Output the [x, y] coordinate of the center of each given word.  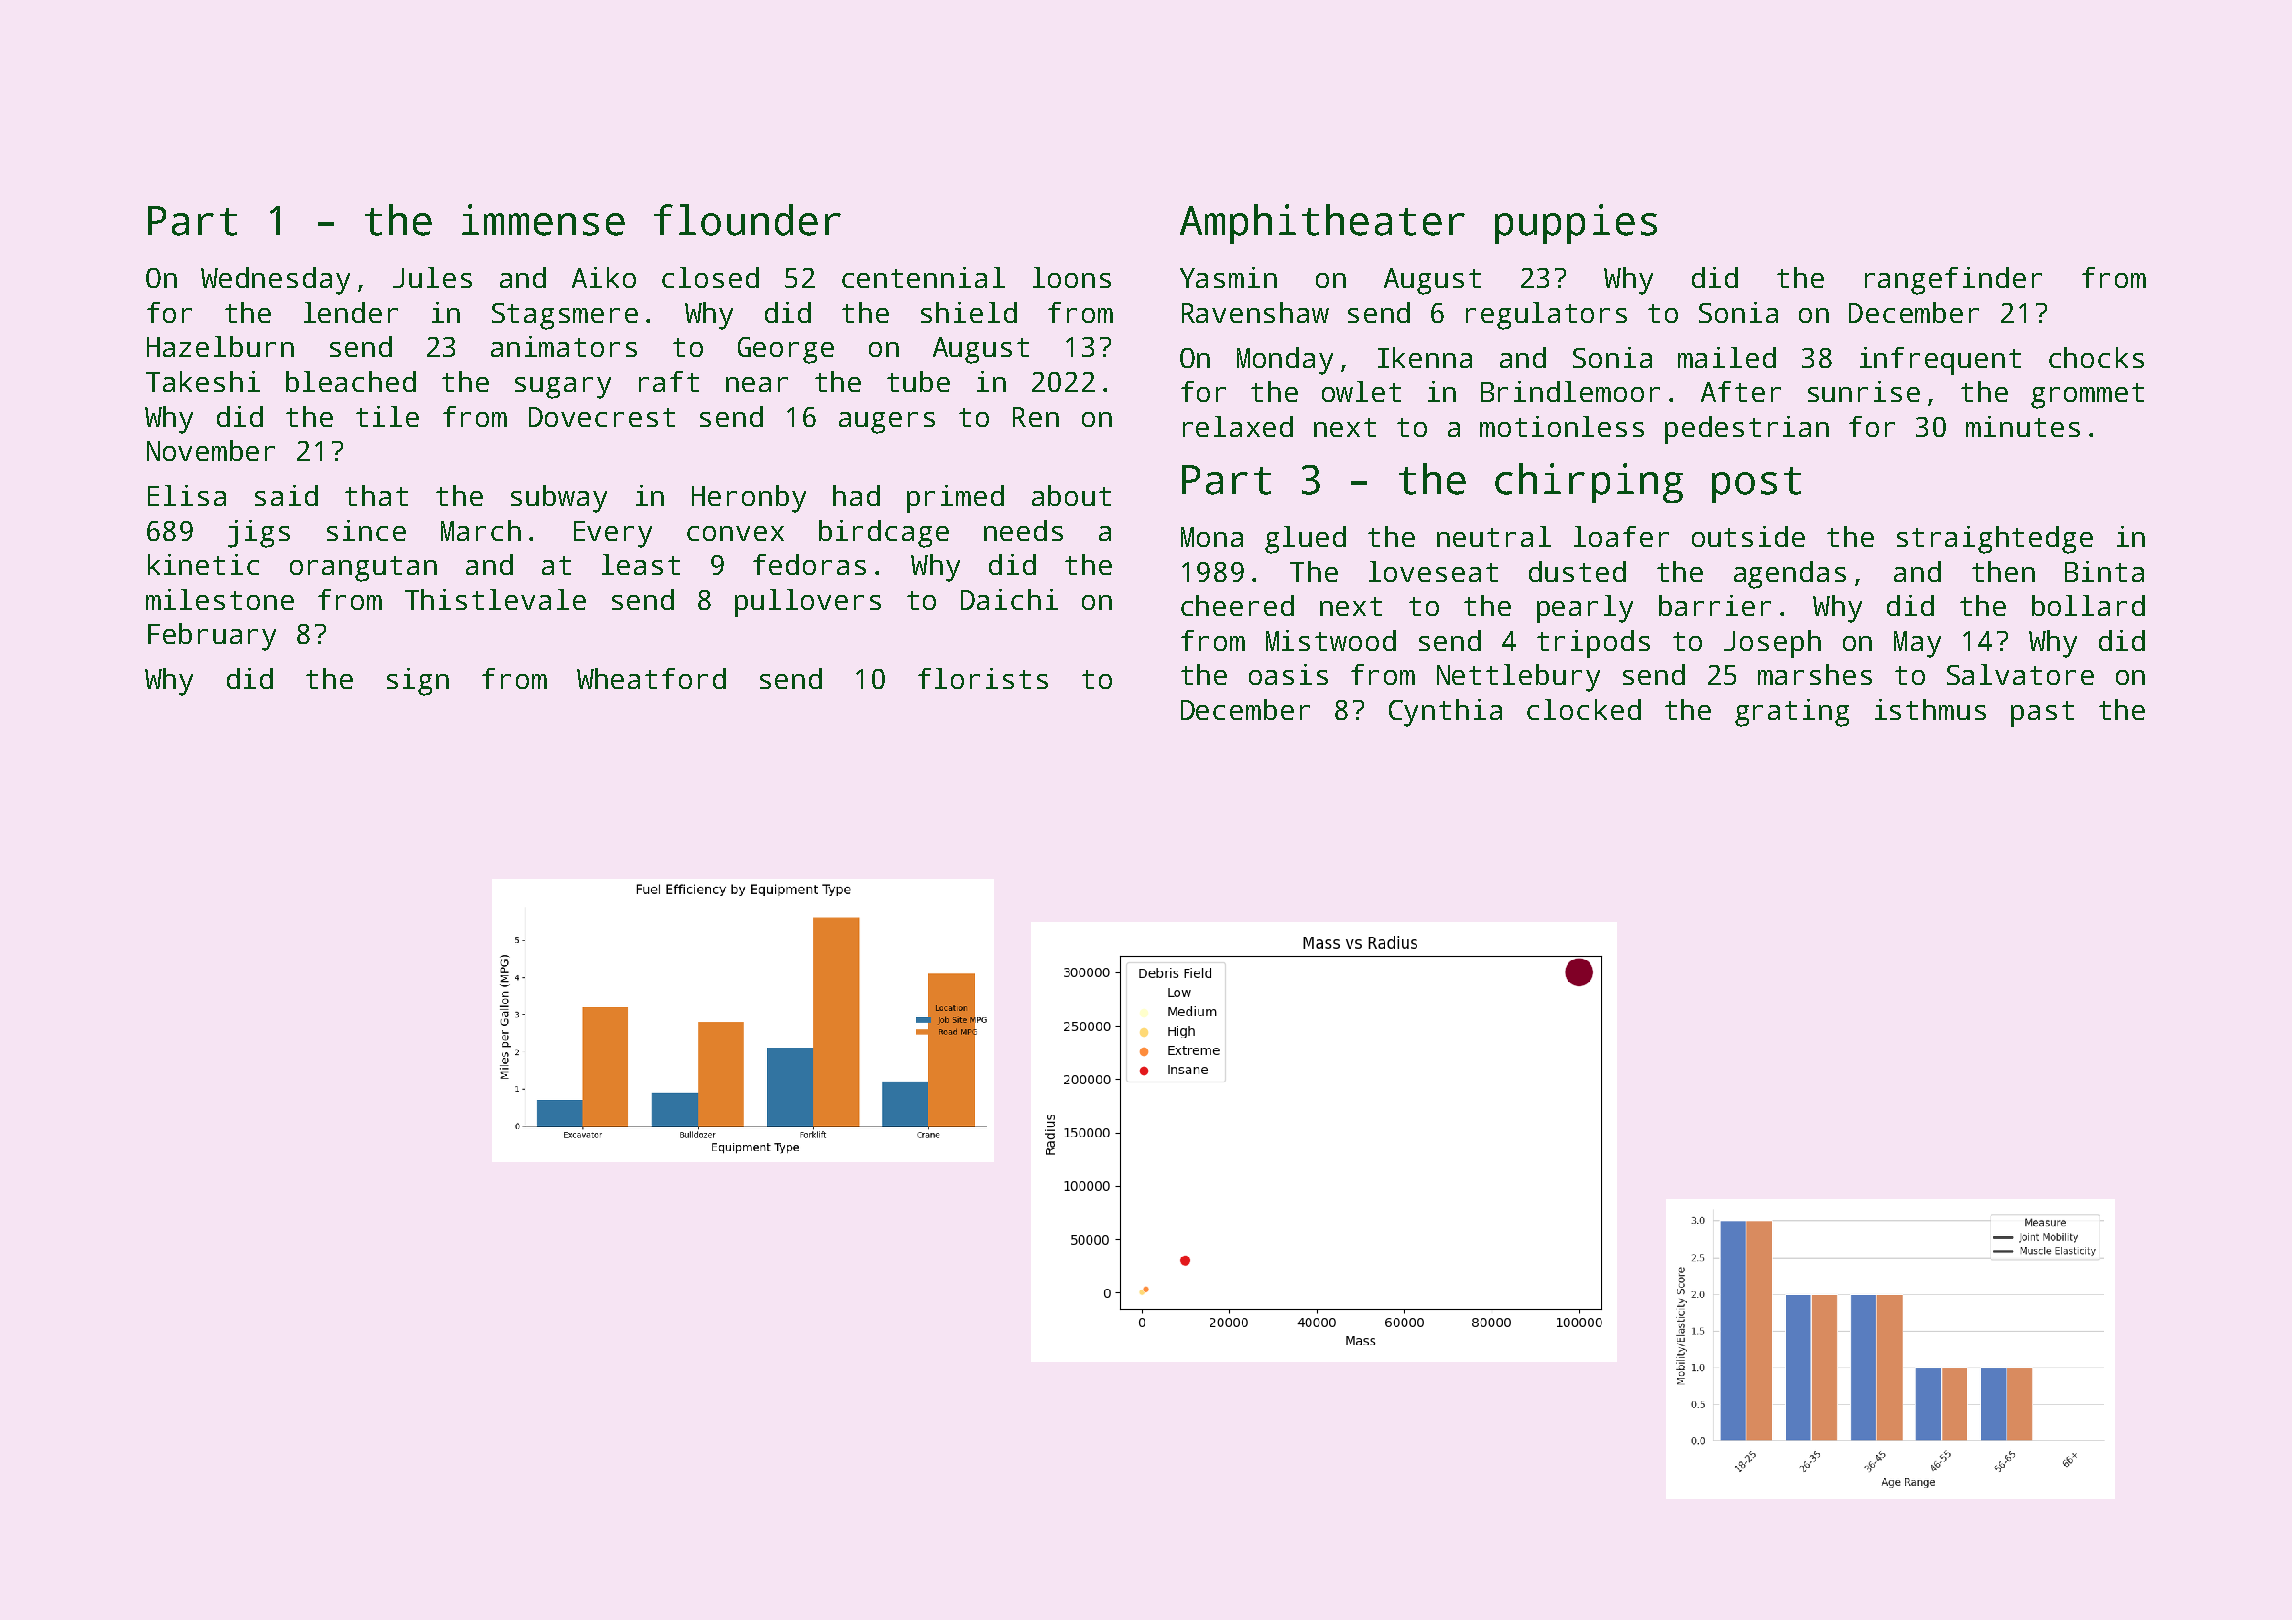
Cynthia [1445, 713]
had [856, 495]
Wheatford [651, 678]
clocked [1584, 709]
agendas [1790, 575]
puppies [1576, 224]
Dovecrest [602, 417]
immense [543, 220]
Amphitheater [1322, 224]
